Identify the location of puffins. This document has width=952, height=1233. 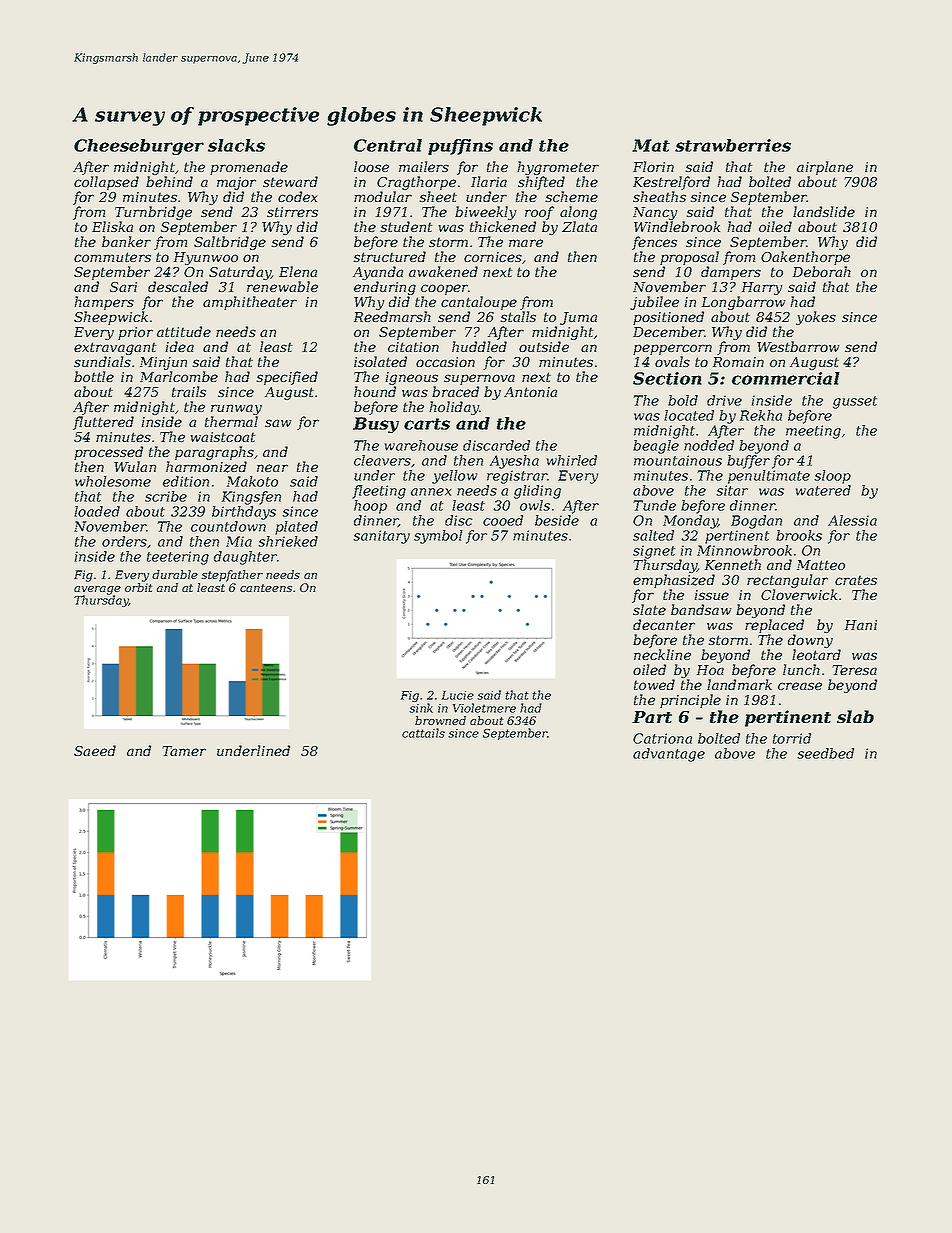
(460, 147).
